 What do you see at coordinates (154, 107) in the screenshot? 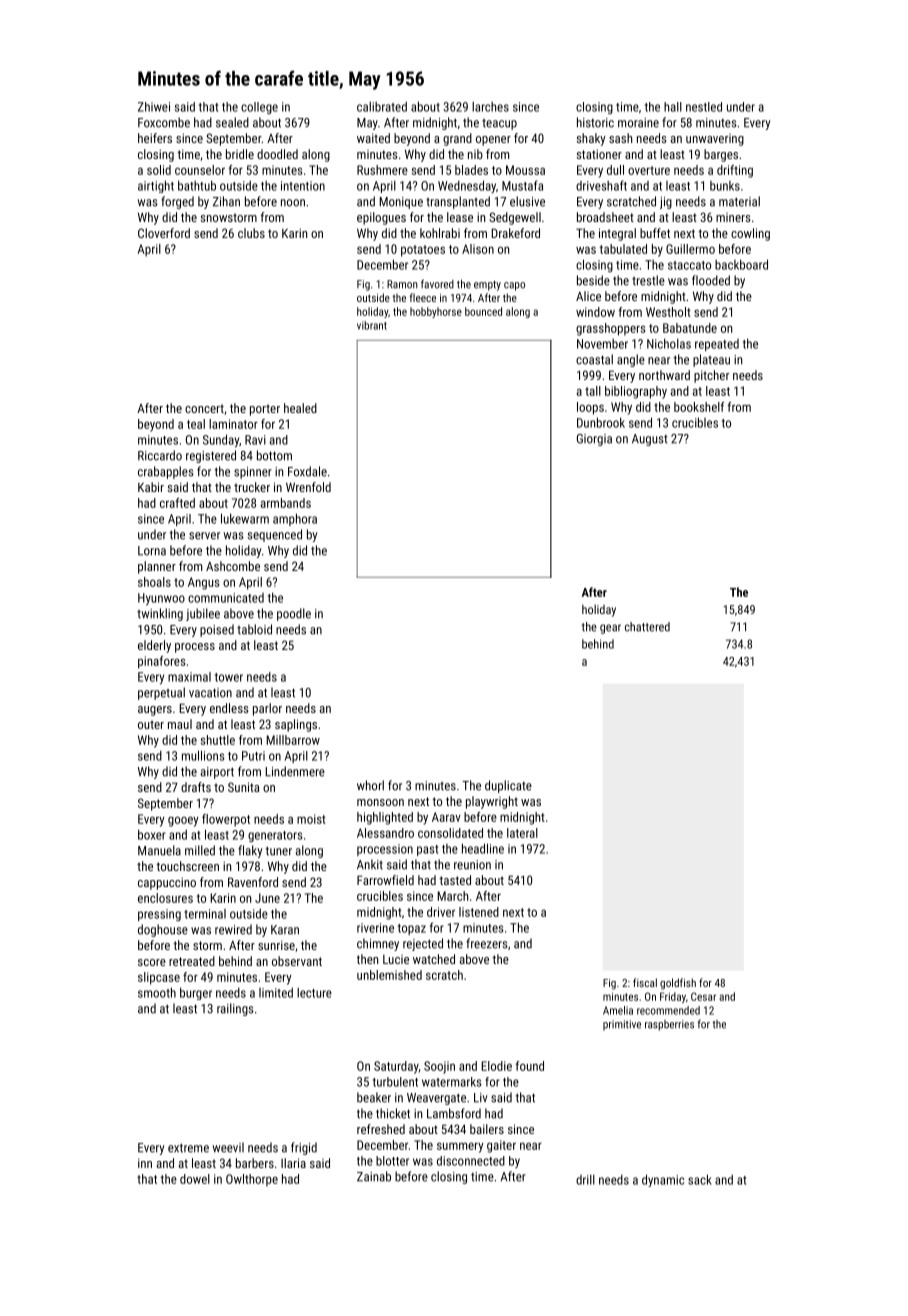
I see `Zhiwei` at bounding box center [154, 107].
